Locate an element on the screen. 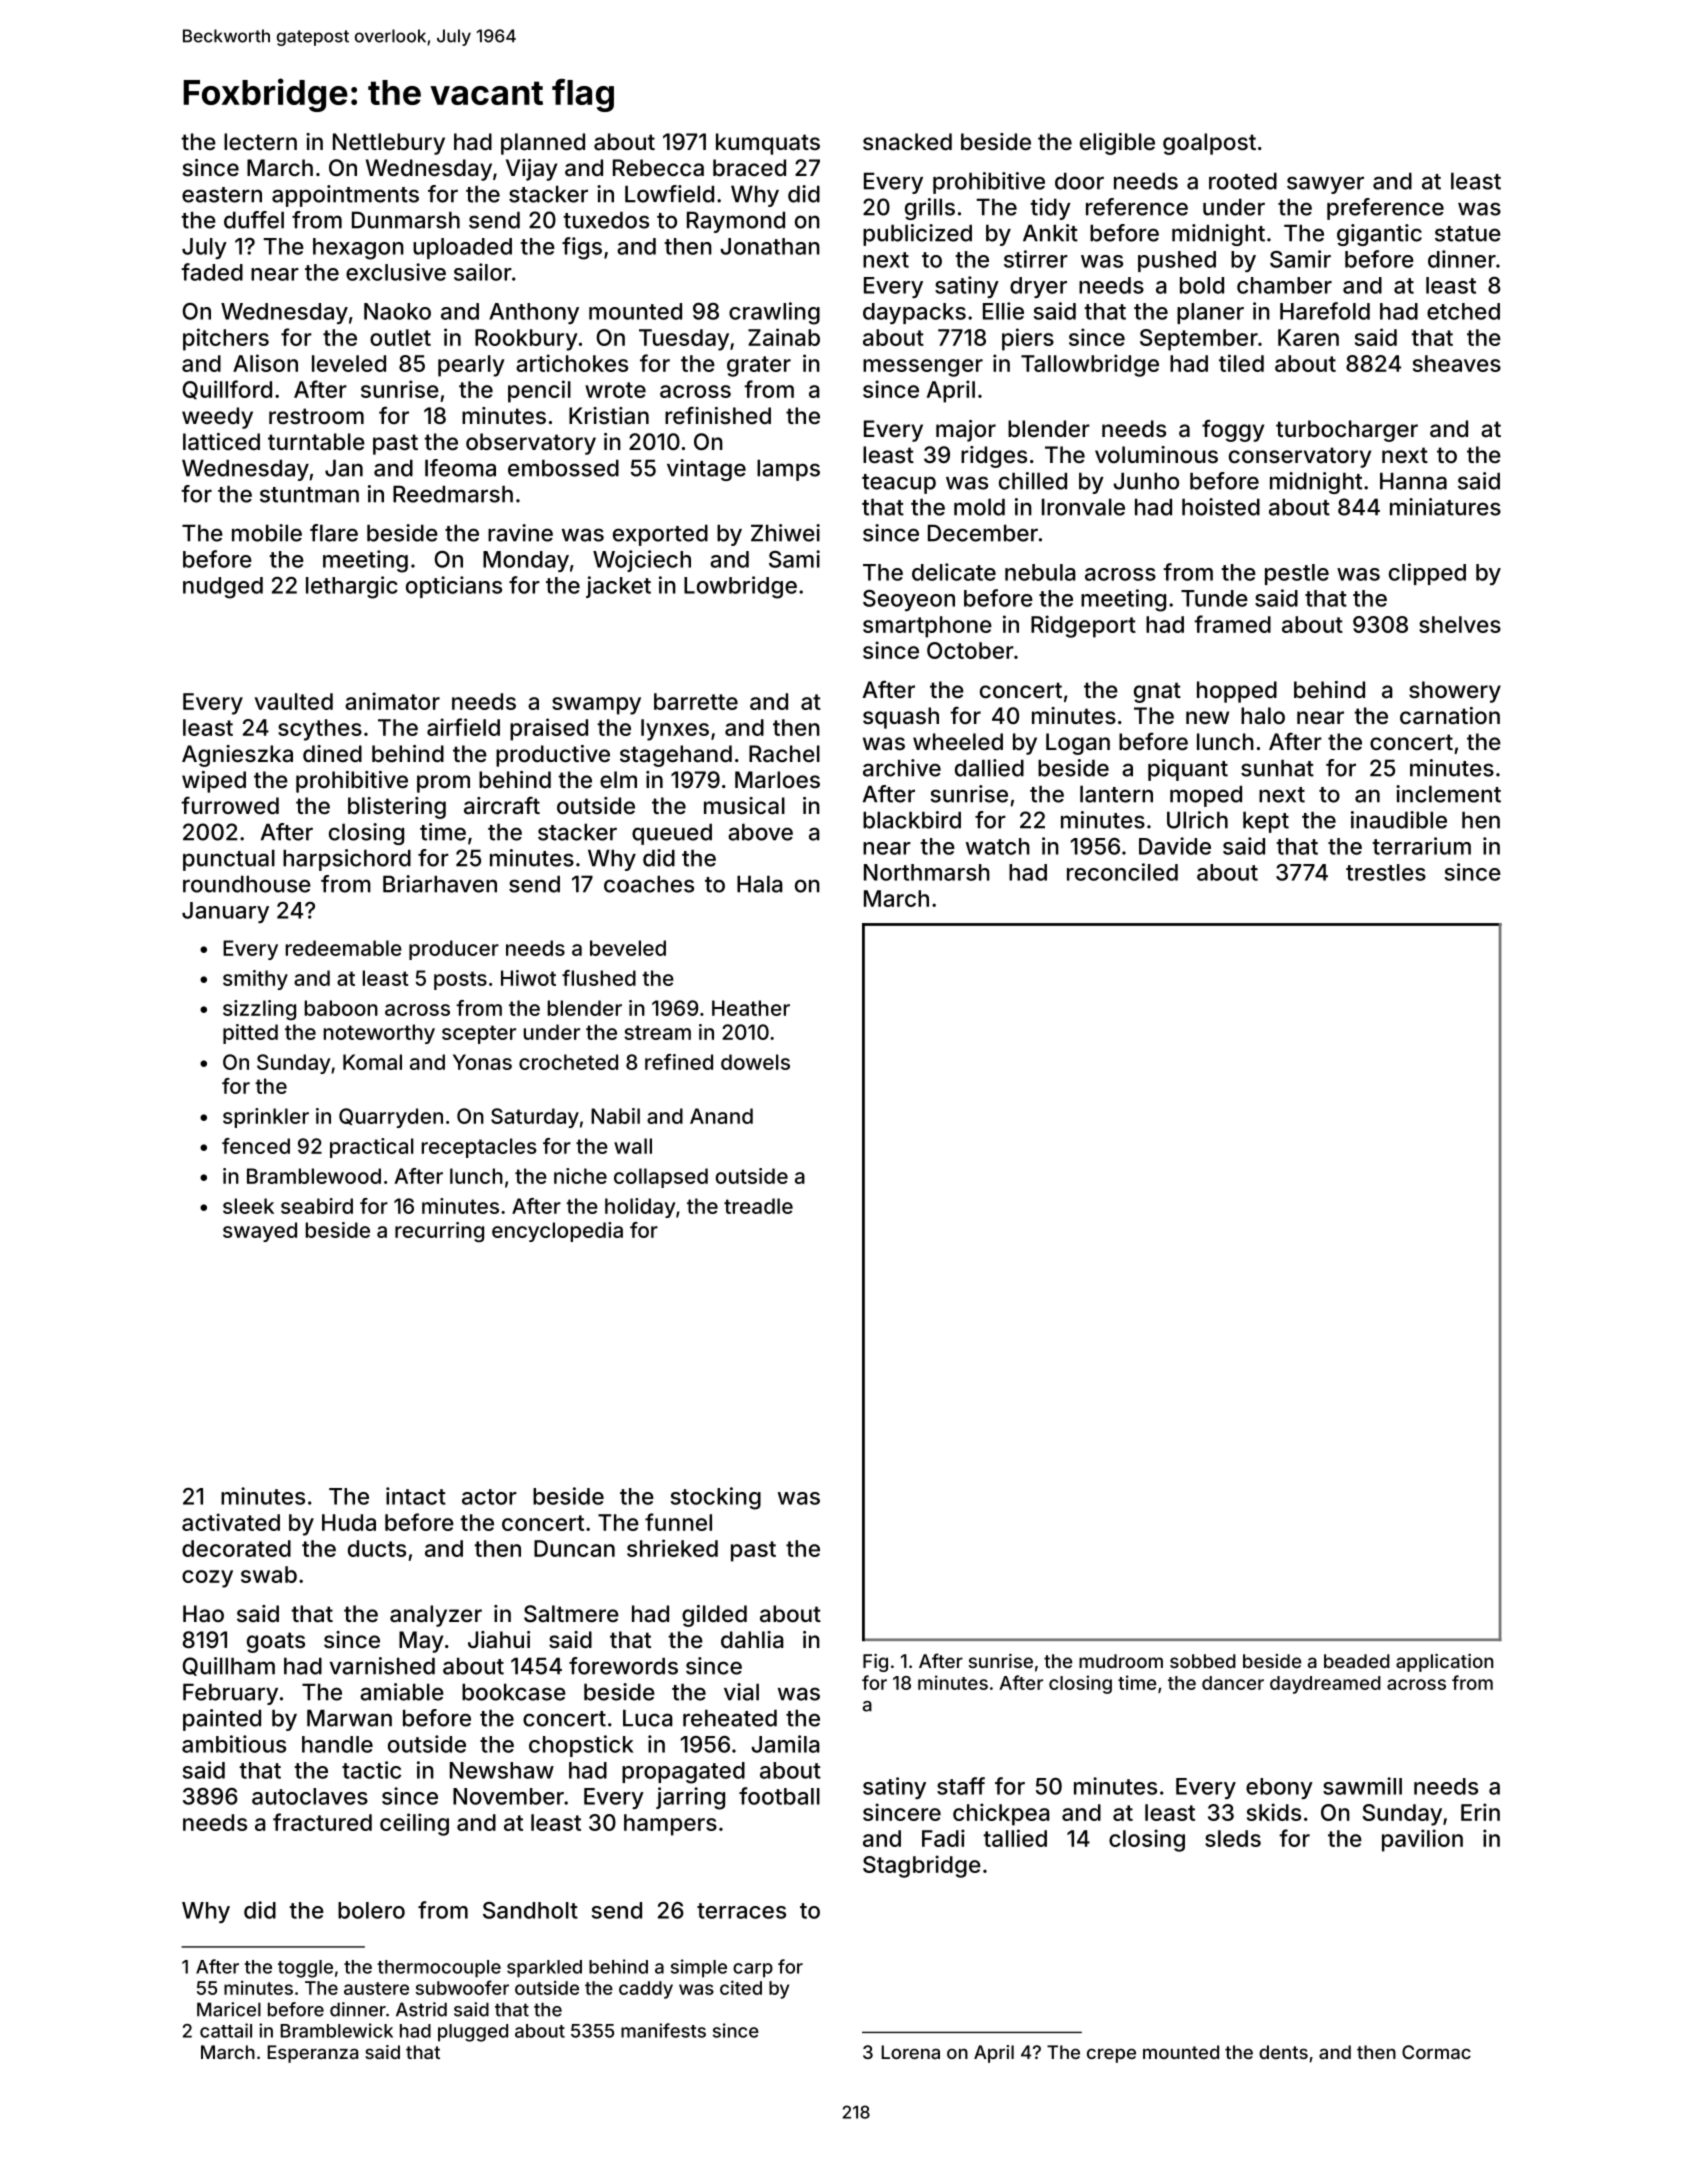 The width and height of the screenshot is (1683, 2178). October is located at coordinates (970, 650).
